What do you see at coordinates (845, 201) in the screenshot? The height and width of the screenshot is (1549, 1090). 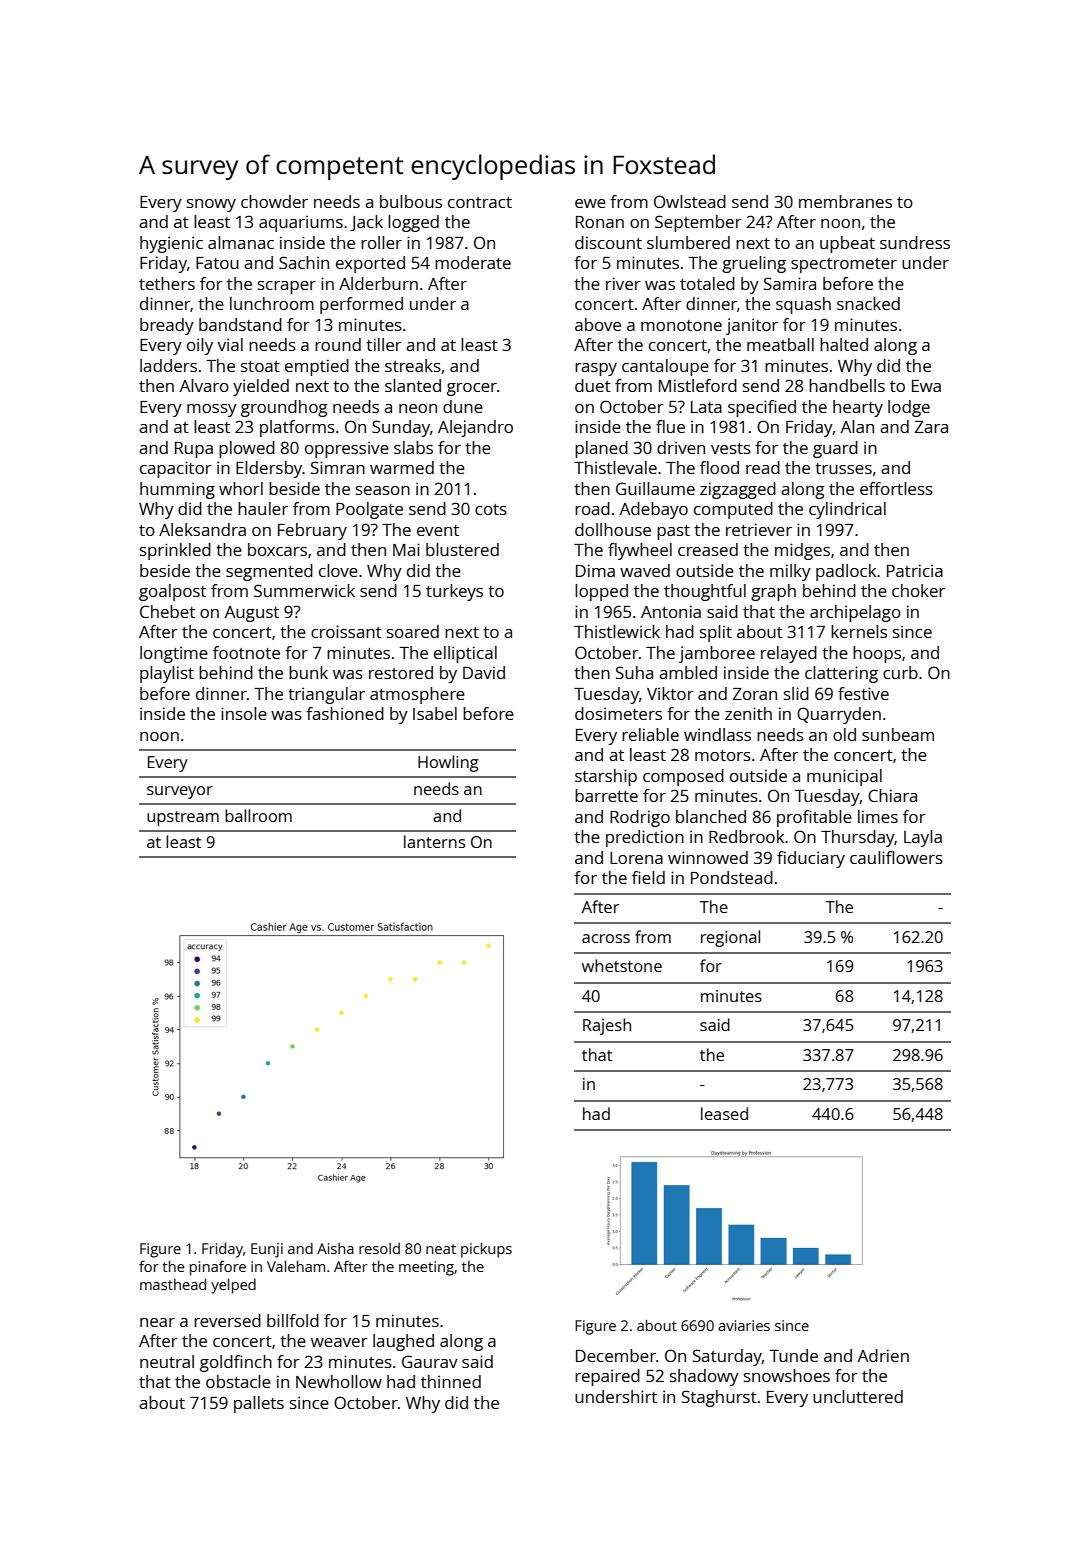 I see `membranes` at bounding box center [845, 201].
